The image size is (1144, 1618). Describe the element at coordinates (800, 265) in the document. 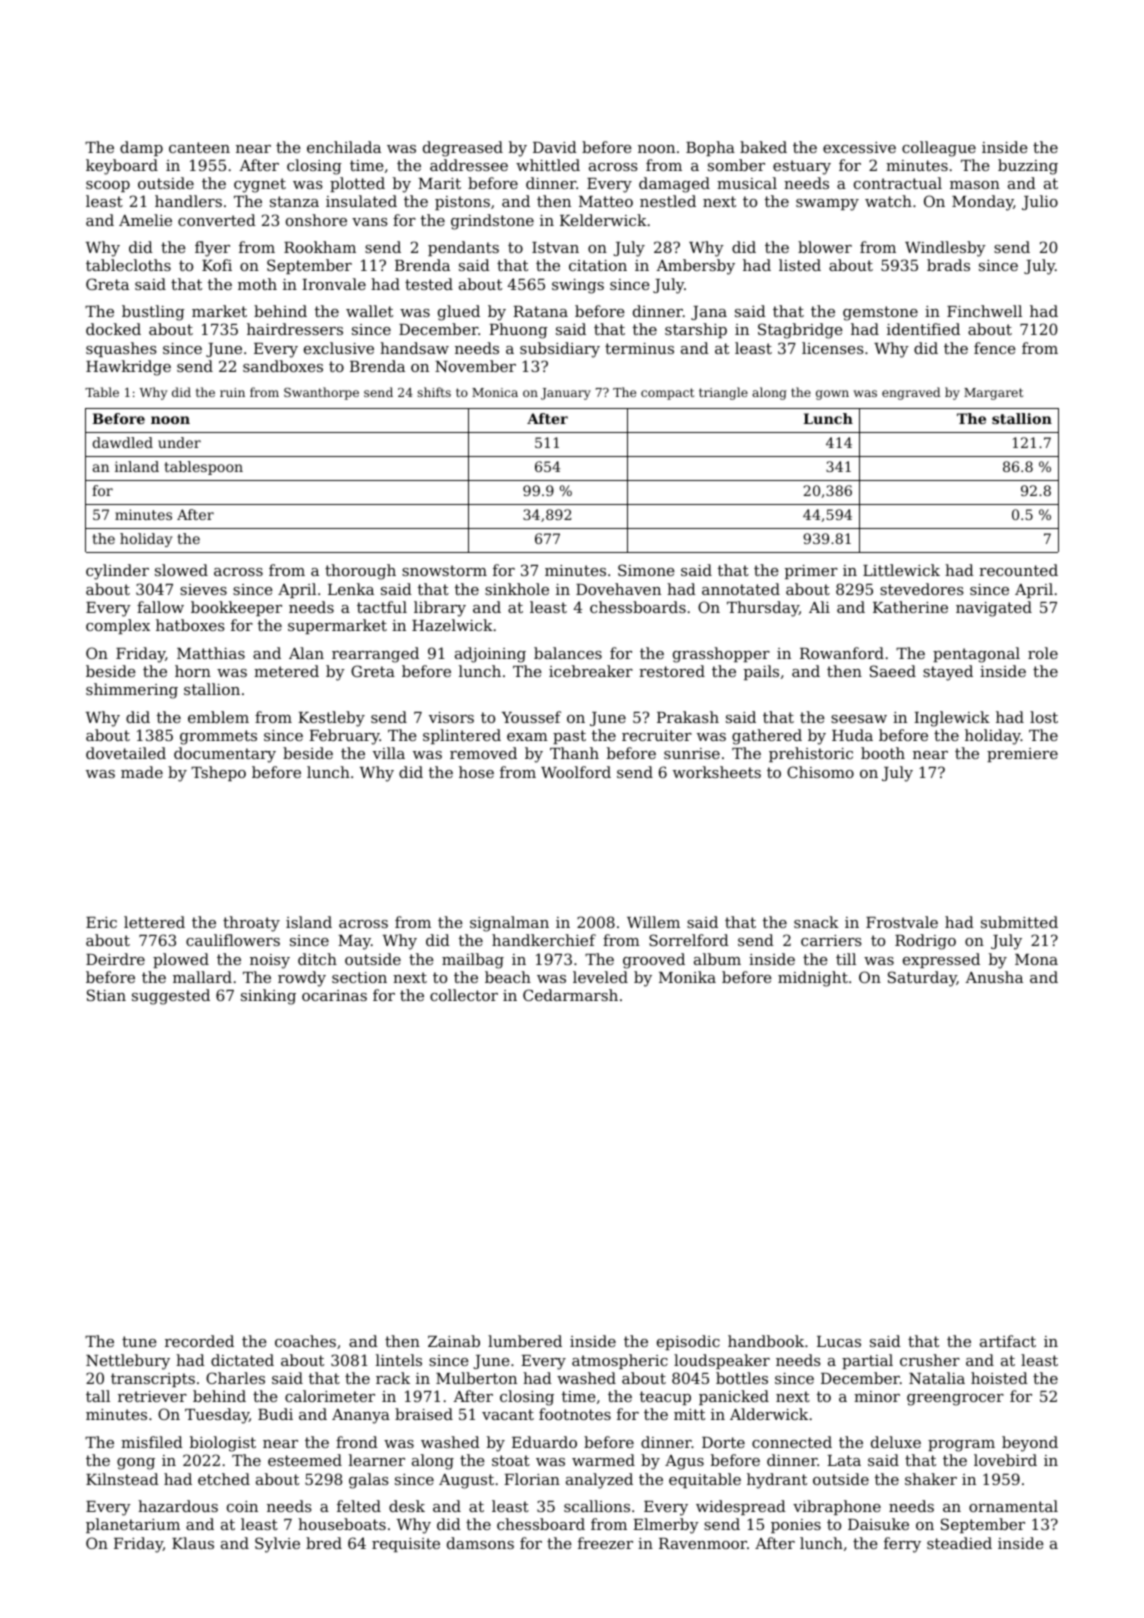

I see `listed` at that location.
